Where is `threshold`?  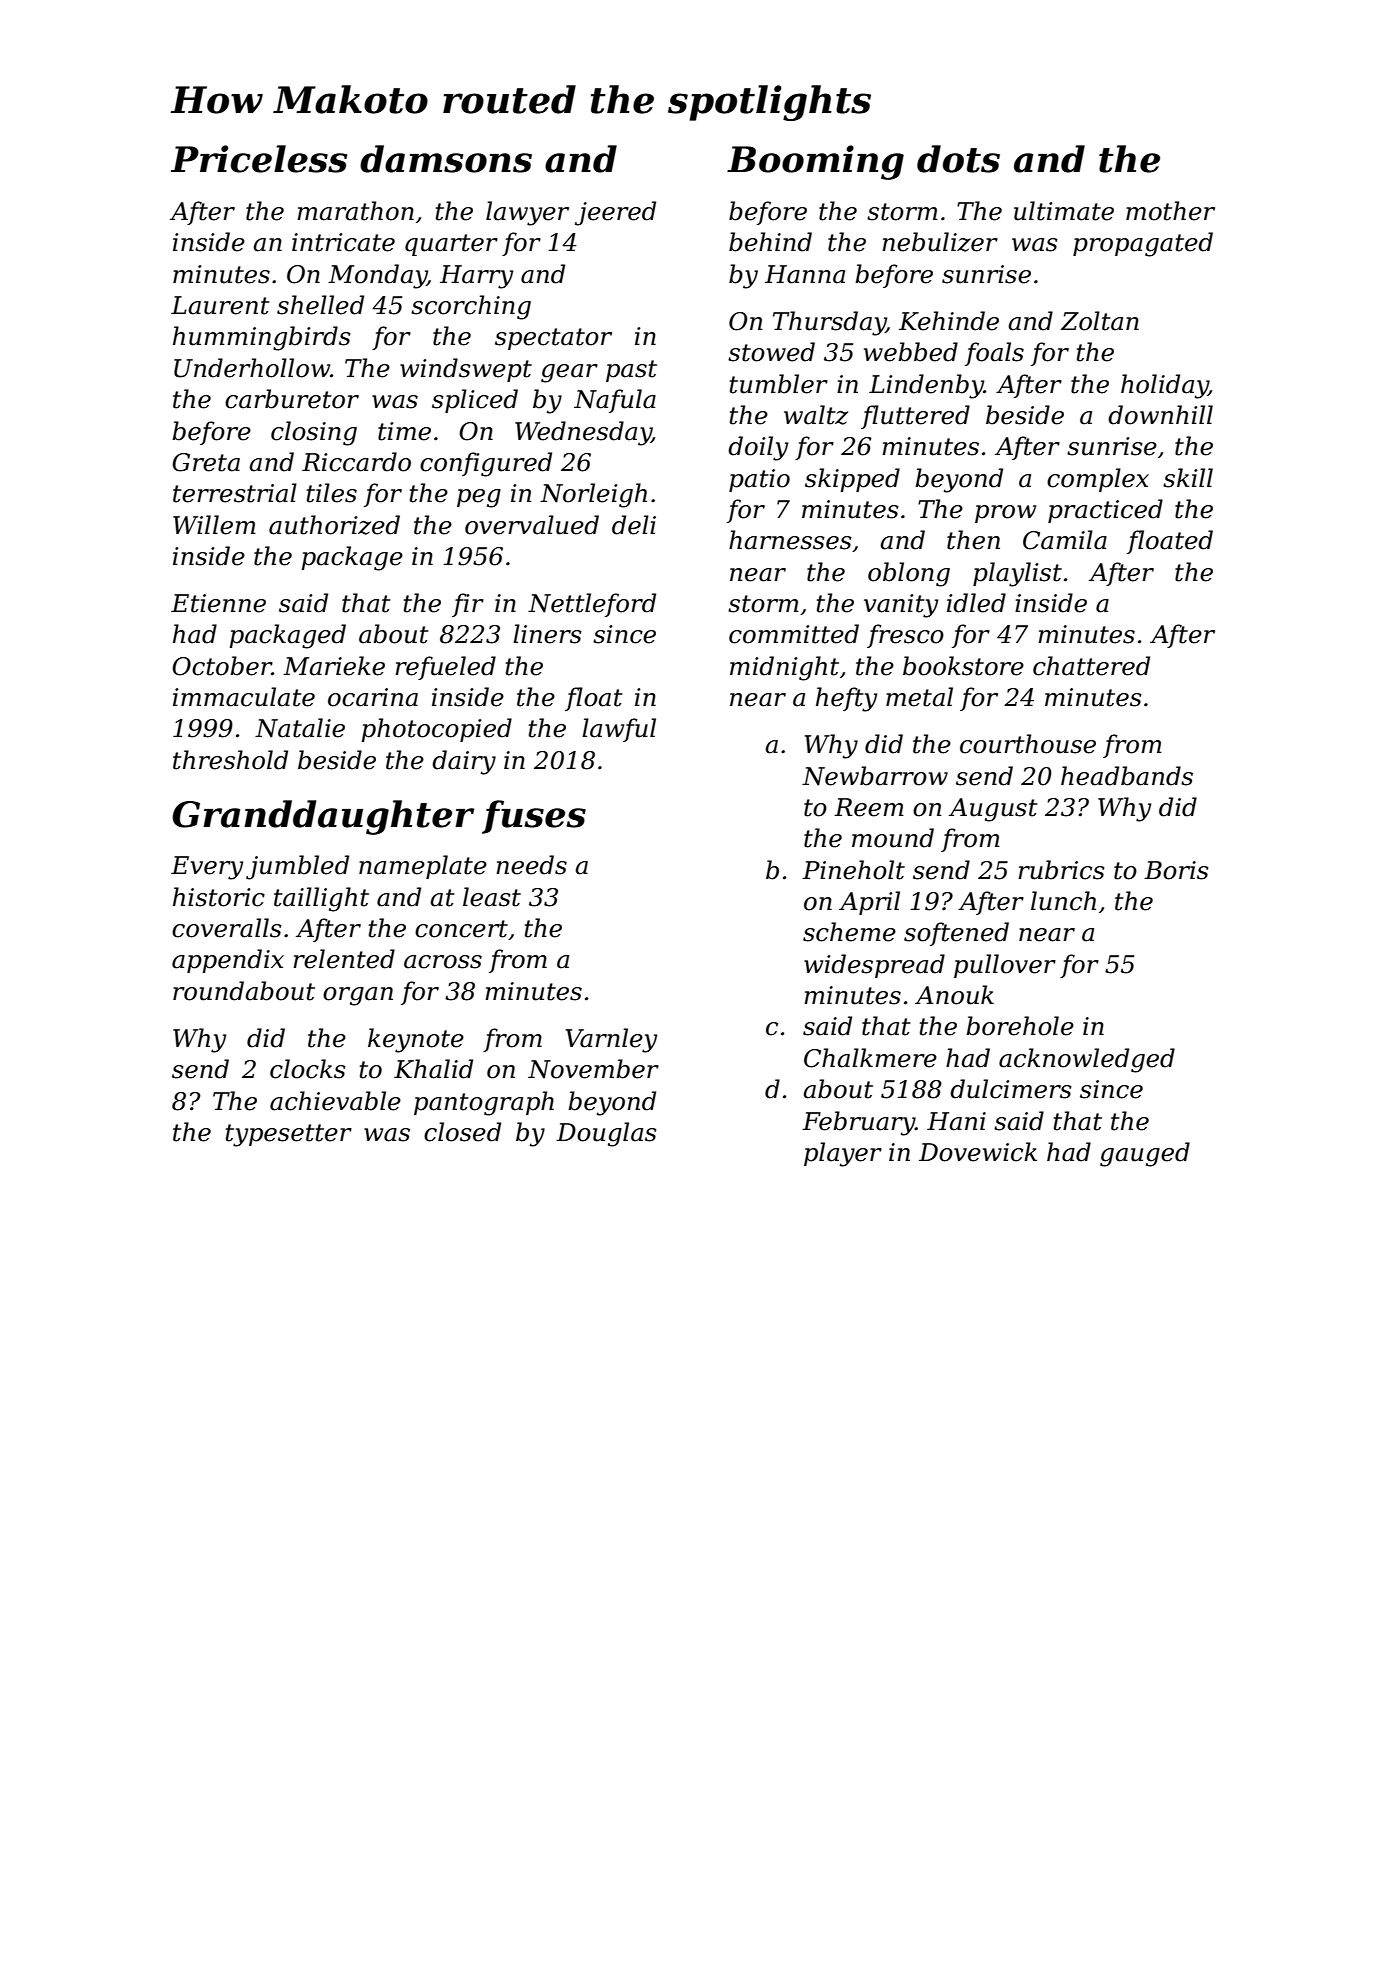 threshold is located at coordinates (230, 760).
